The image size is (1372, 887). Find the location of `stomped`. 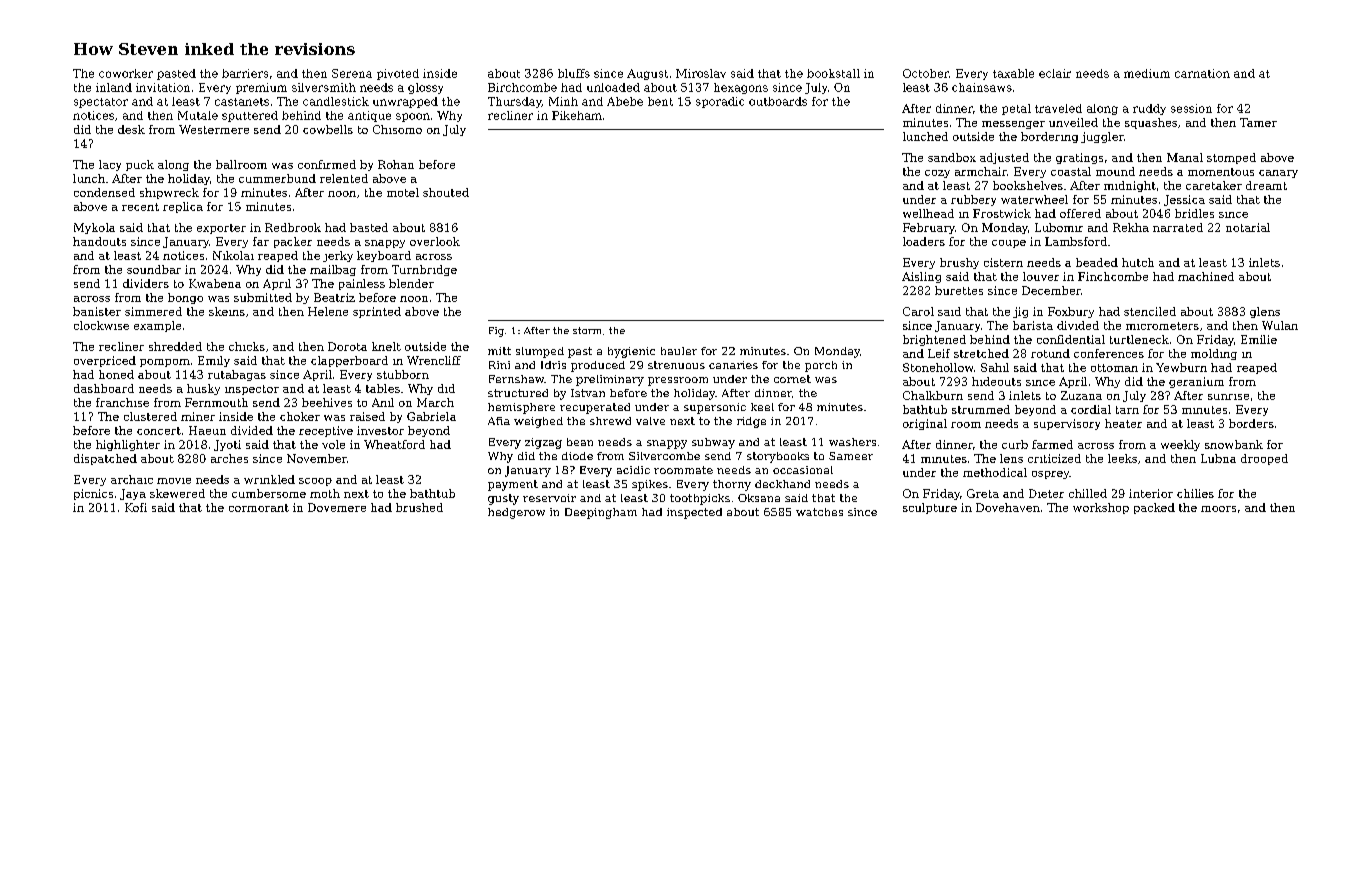

stomped is located at coordinates (1231, 158).
